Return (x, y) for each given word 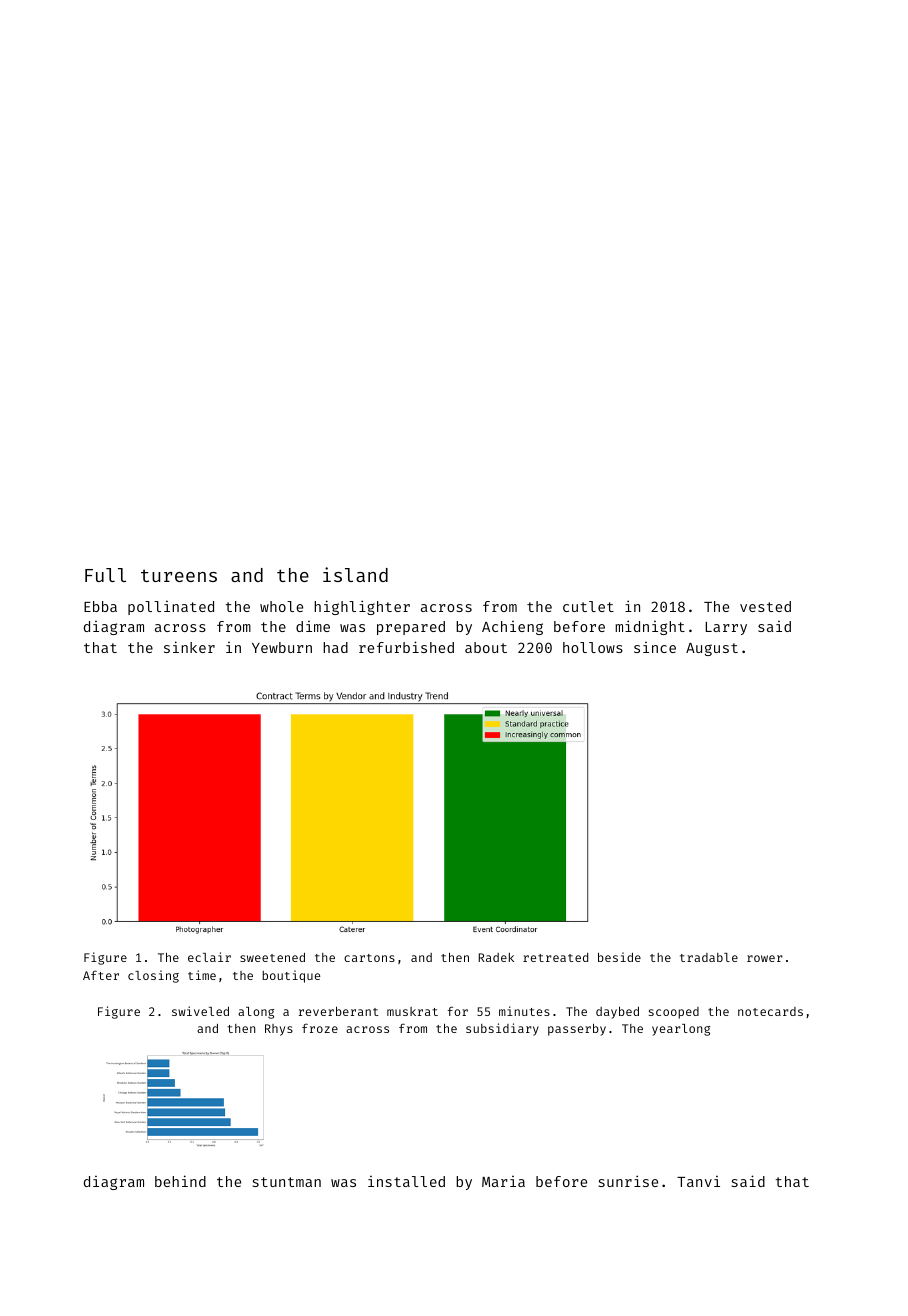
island (355, 574)
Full (105, 575)
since (655, 647)
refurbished (406, 647)
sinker (189, 647)
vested (765, 606)
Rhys (279, 1030)
